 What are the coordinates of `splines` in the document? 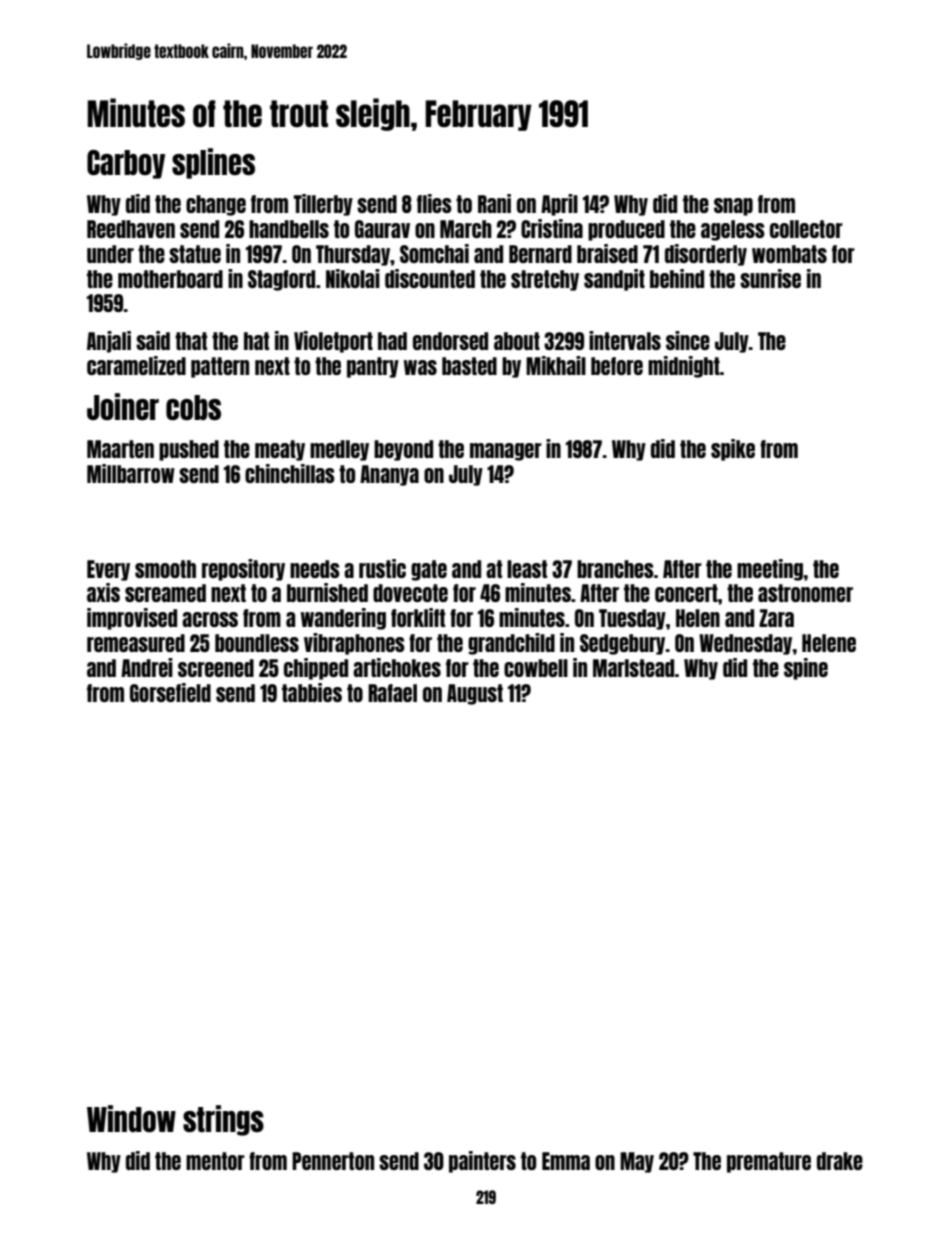 It's located at (213, 163).
